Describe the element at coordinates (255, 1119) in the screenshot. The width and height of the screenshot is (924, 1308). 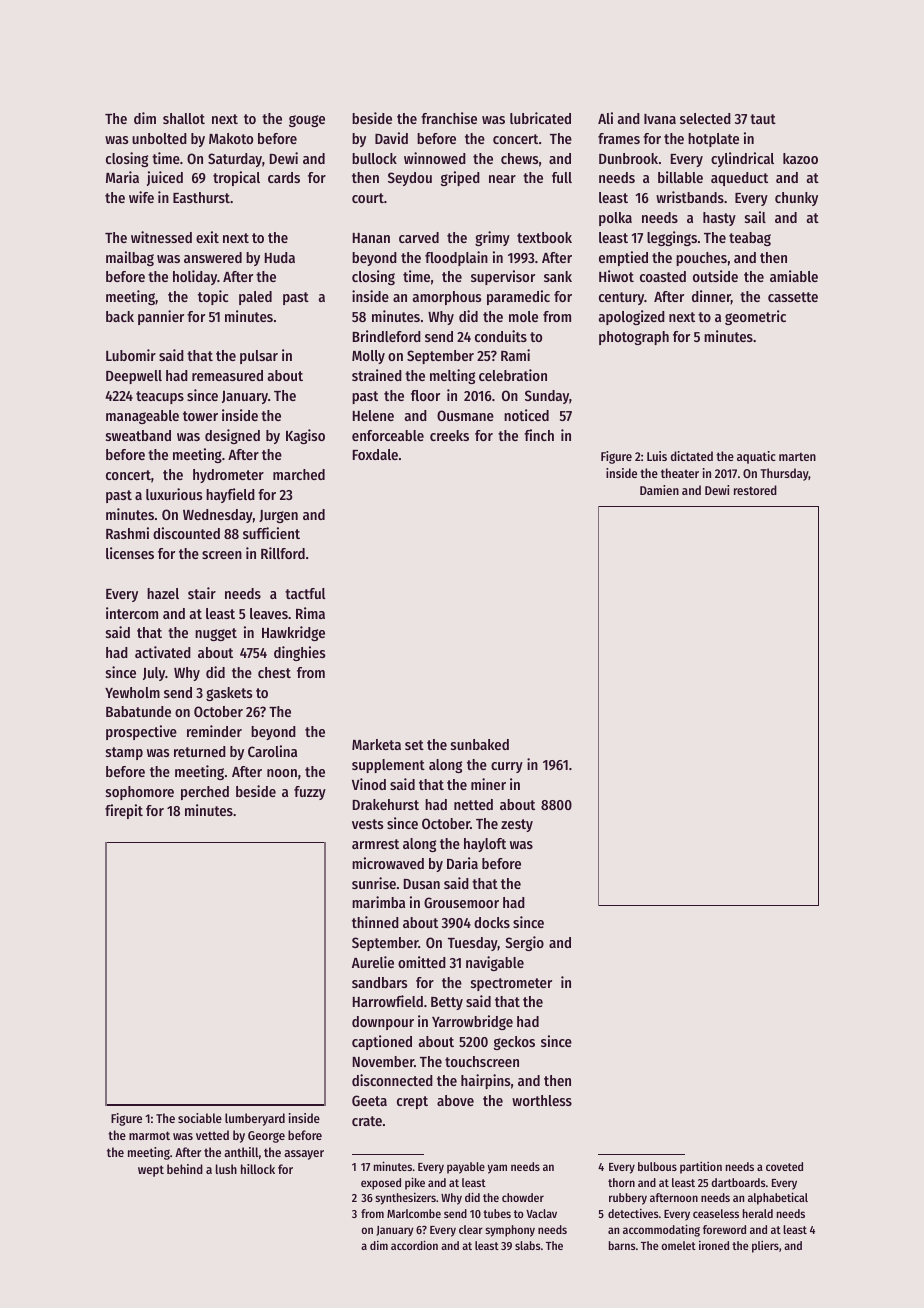
I see `lumberyard` at that location.
